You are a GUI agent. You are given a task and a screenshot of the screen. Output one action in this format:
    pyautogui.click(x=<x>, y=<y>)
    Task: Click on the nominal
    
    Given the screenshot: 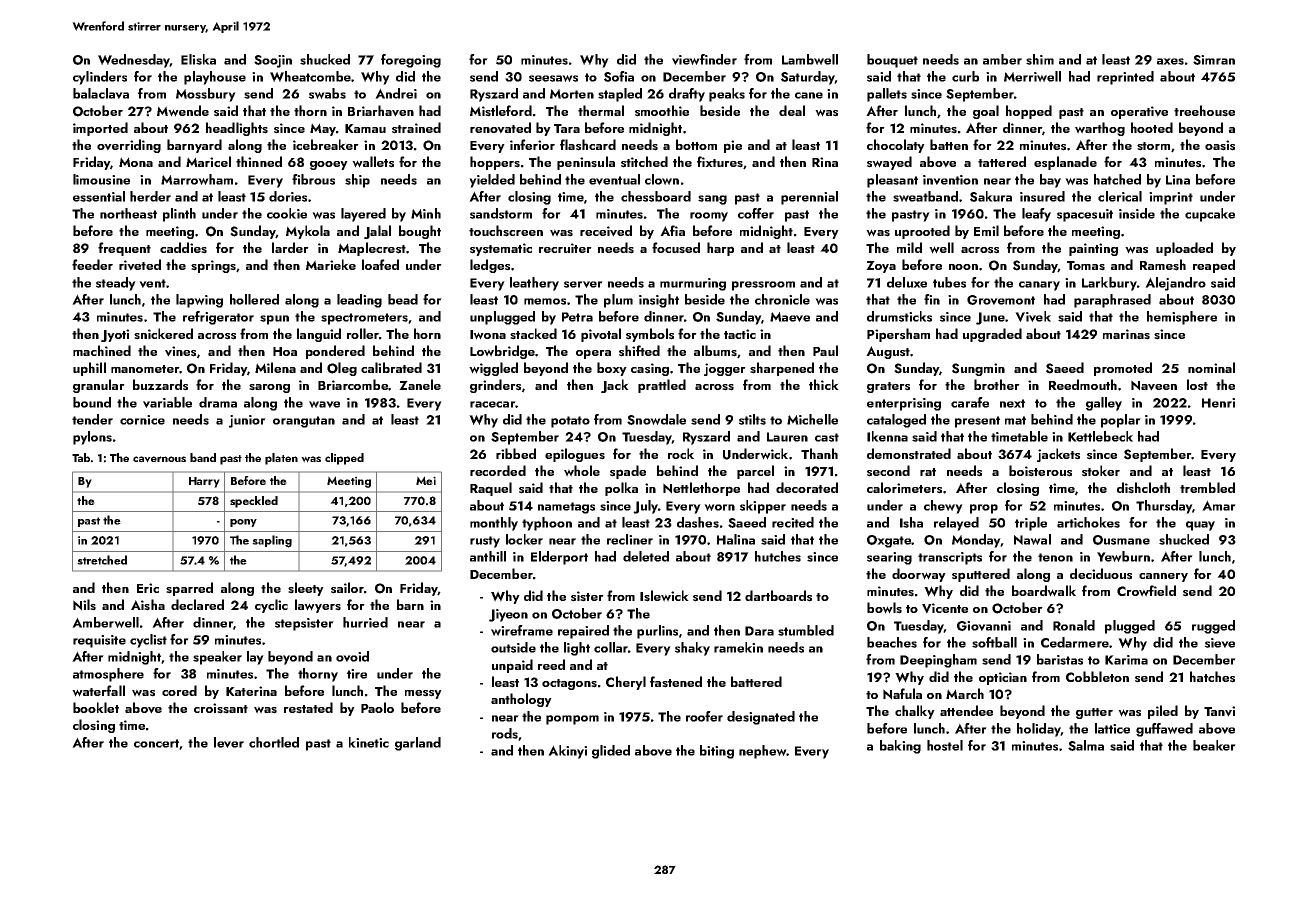 What is the action you would take?
    pyautogui.click(x=1211, y=367)
